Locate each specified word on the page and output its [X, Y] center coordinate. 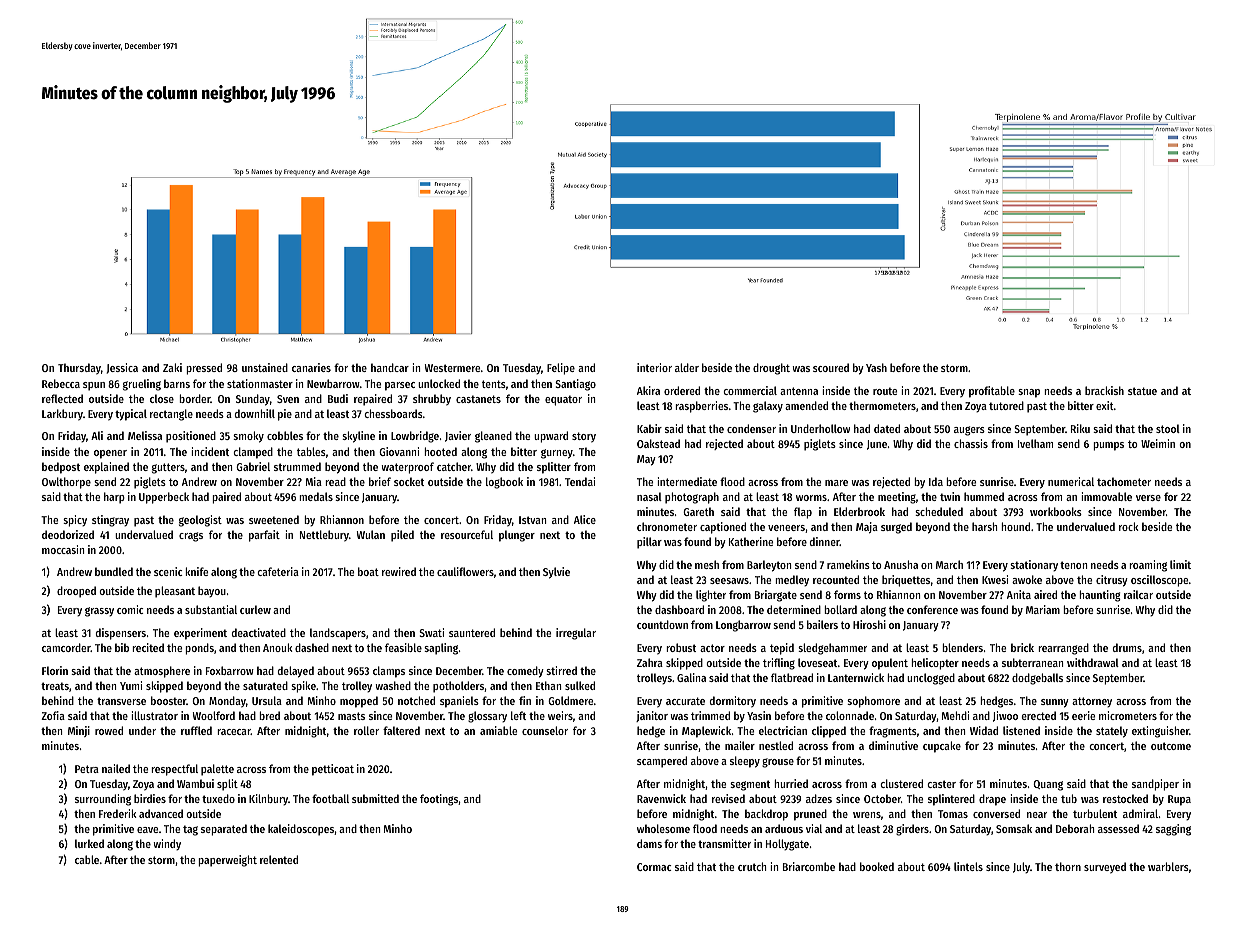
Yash [876, 367]
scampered [662, 762]
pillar [649, 543]
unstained [265, 367]
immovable [1106, 496]
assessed [1118, 828]
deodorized [68, 534]
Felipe [561, 369]
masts [351, 716]
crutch [752, 866]
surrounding [103, 800]
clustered [901, 783]
